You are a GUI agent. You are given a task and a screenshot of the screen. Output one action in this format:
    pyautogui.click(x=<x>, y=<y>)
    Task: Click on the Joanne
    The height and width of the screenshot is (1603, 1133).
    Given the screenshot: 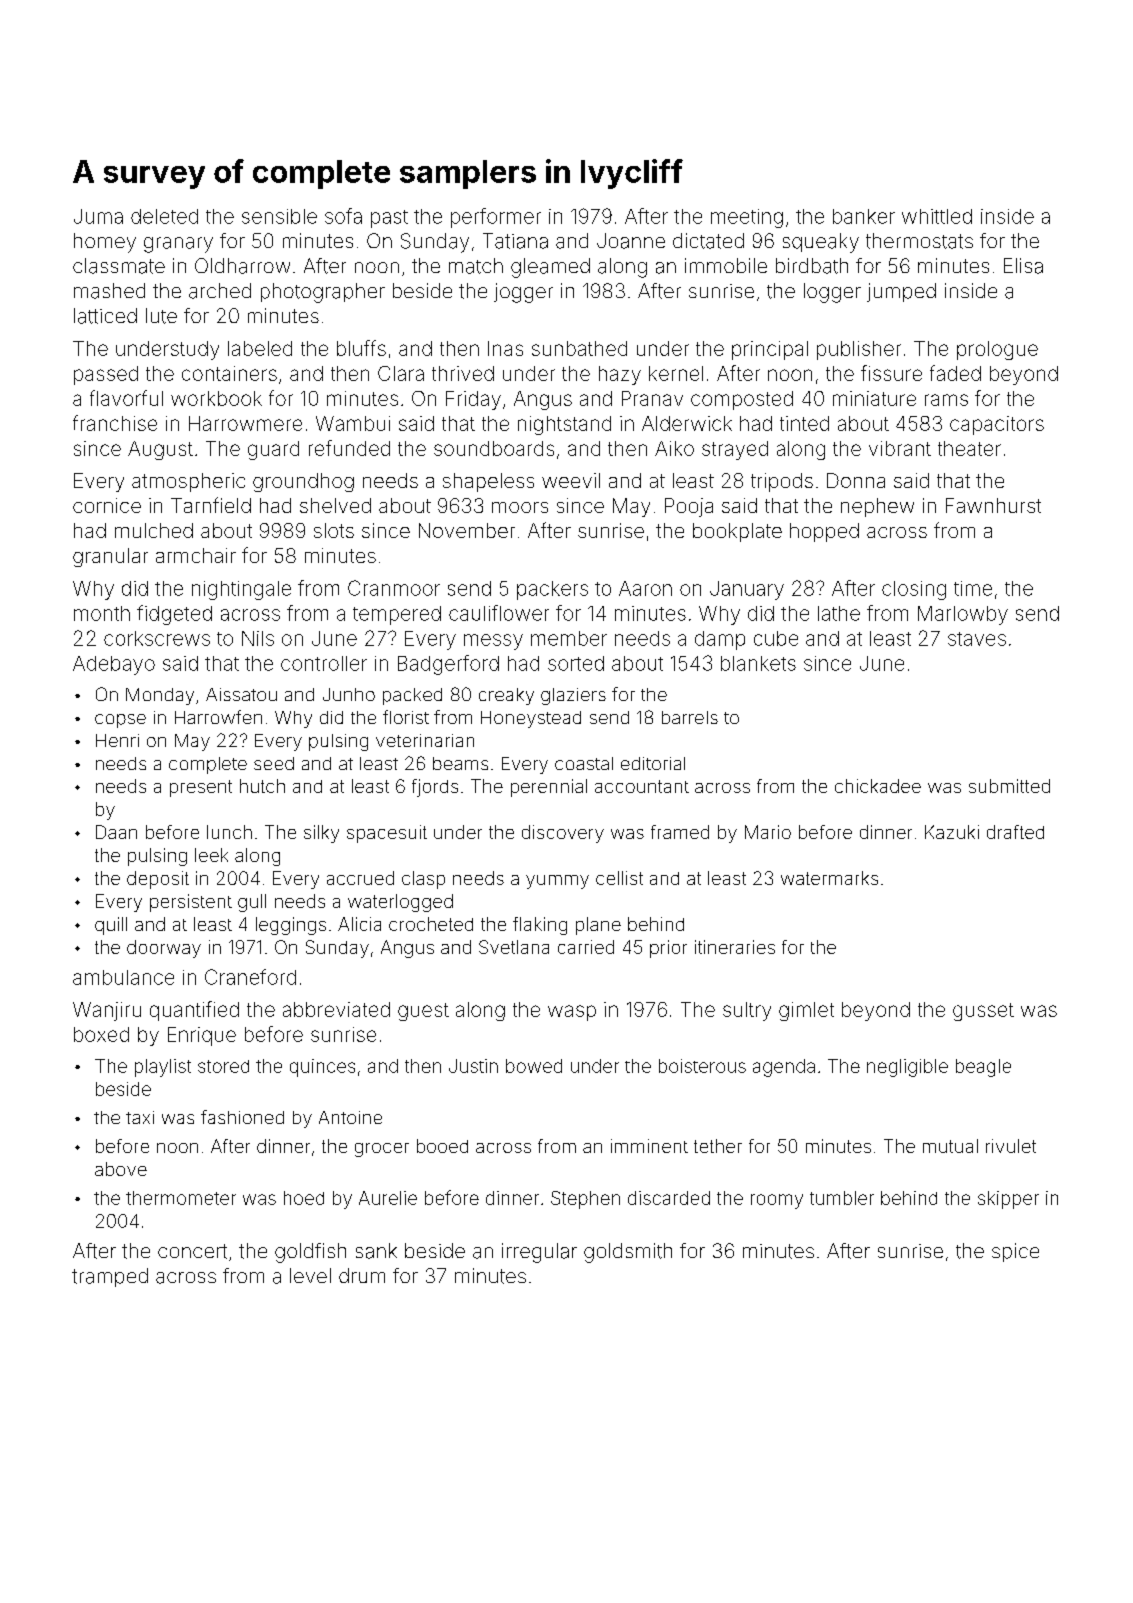 What is the action you would take?
    pyautogui.click(x=631, y=241)
